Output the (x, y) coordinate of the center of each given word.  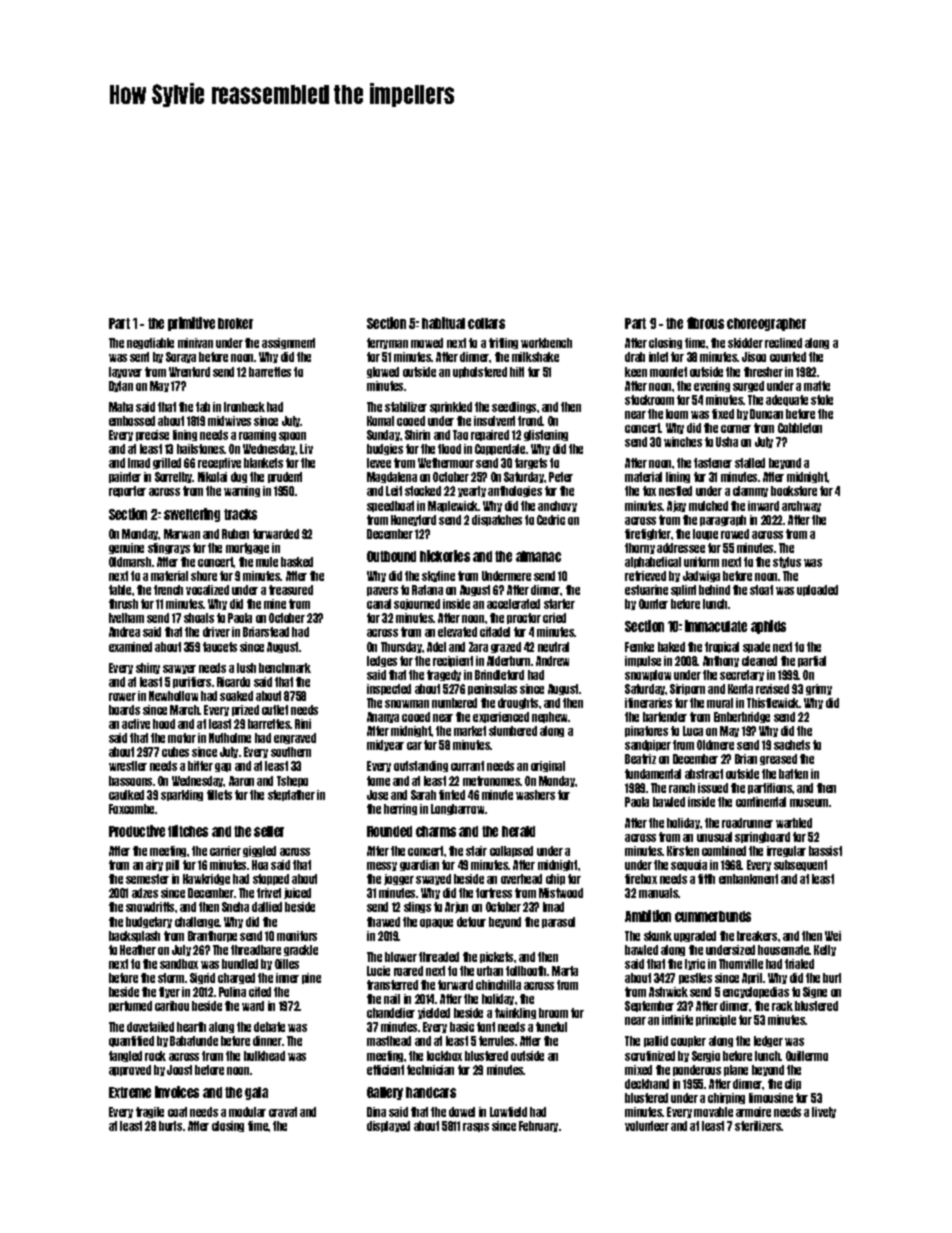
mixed (638, 1070)
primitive (191, 324)
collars (486, 323)
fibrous (705, 323)
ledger (768, 1041)
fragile (150, 1112)
